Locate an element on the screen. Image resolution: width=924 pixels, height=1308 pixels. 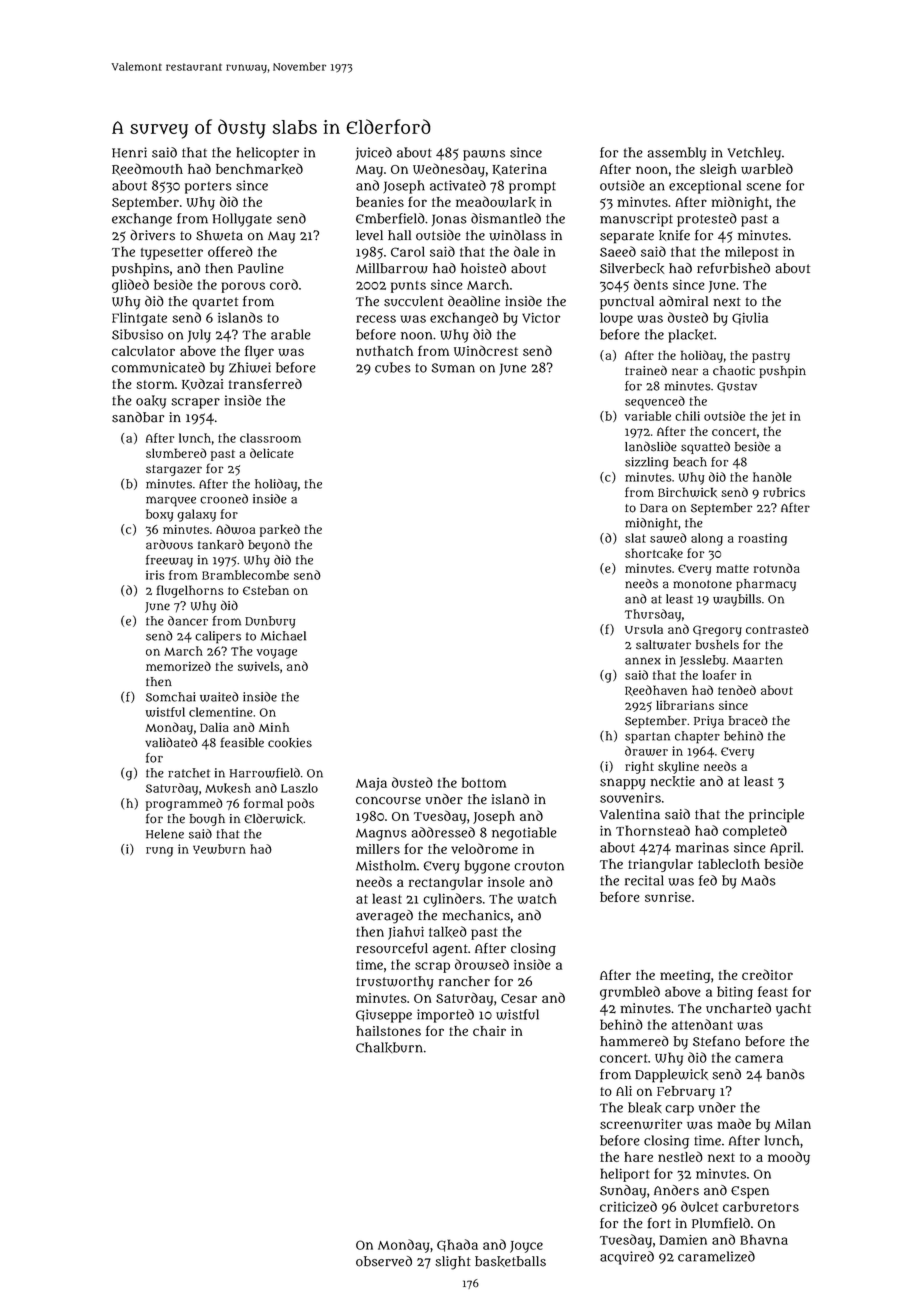
Henri is located at coordinates (129, 152).
